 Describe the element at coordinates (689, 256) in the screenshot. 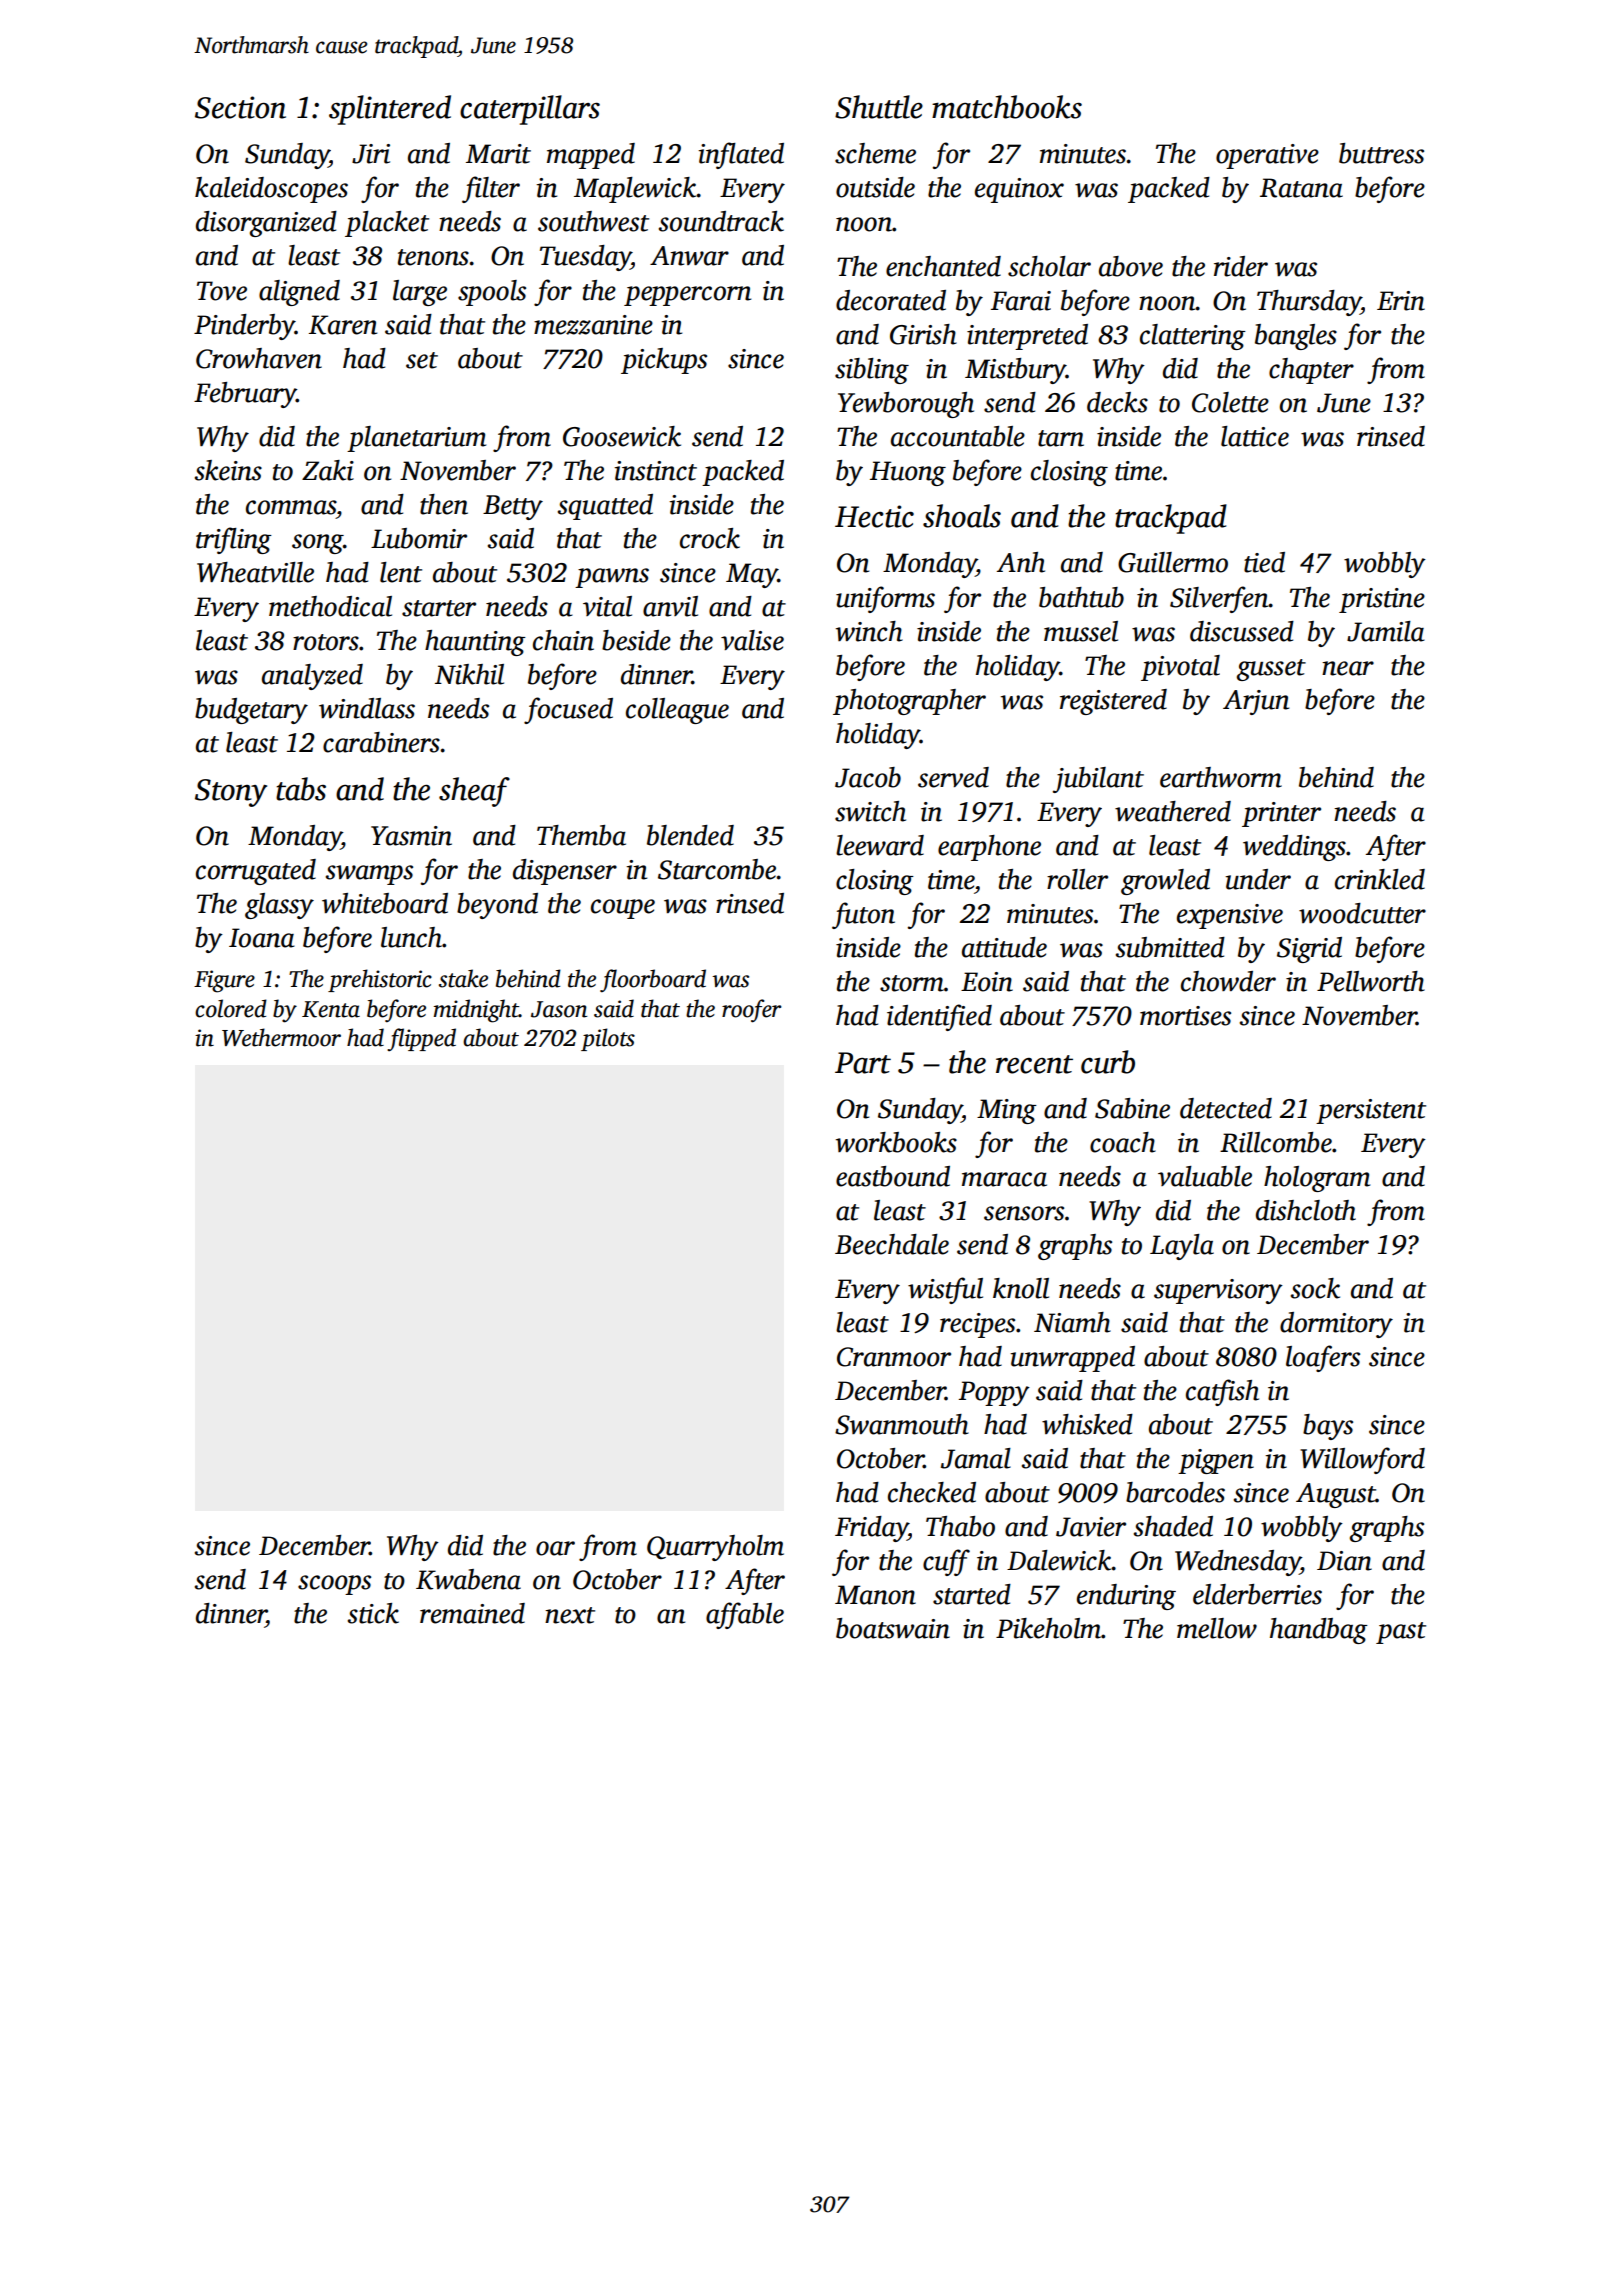

I see `Anwar` at that location.
